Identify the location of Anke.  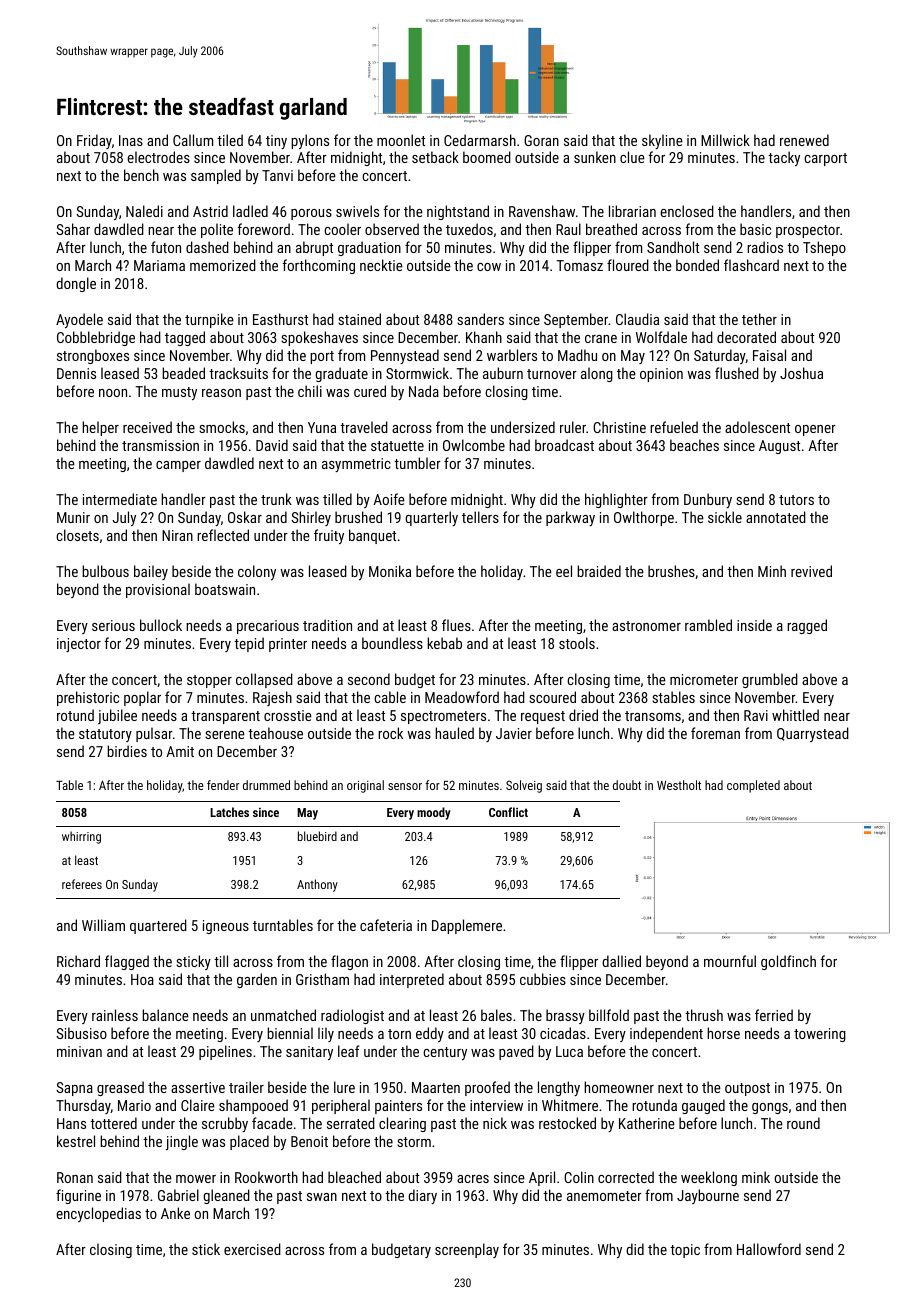
(175, 1213).
